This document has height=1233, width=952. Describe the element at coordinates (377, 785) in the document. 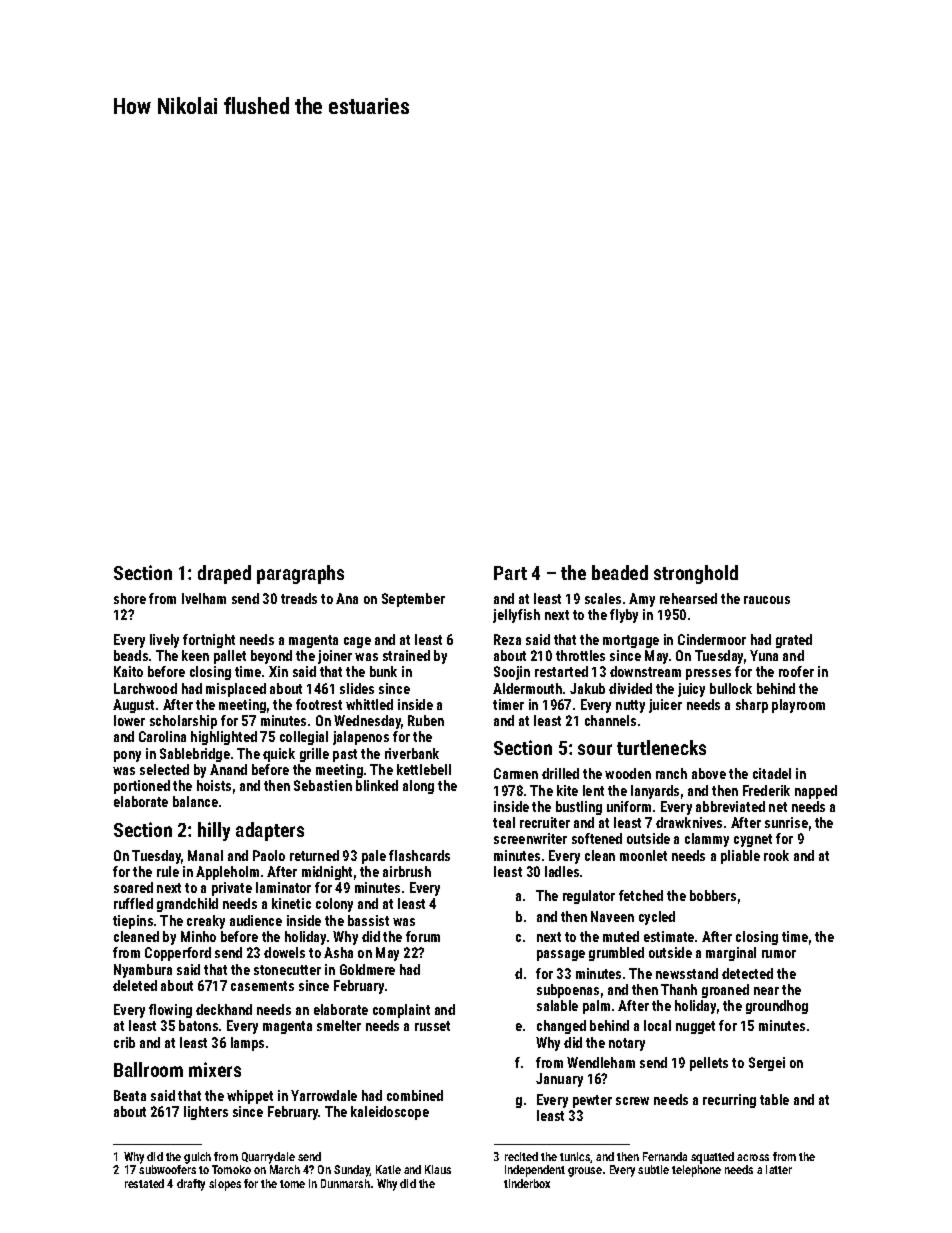

I see `blinked` at that location.
